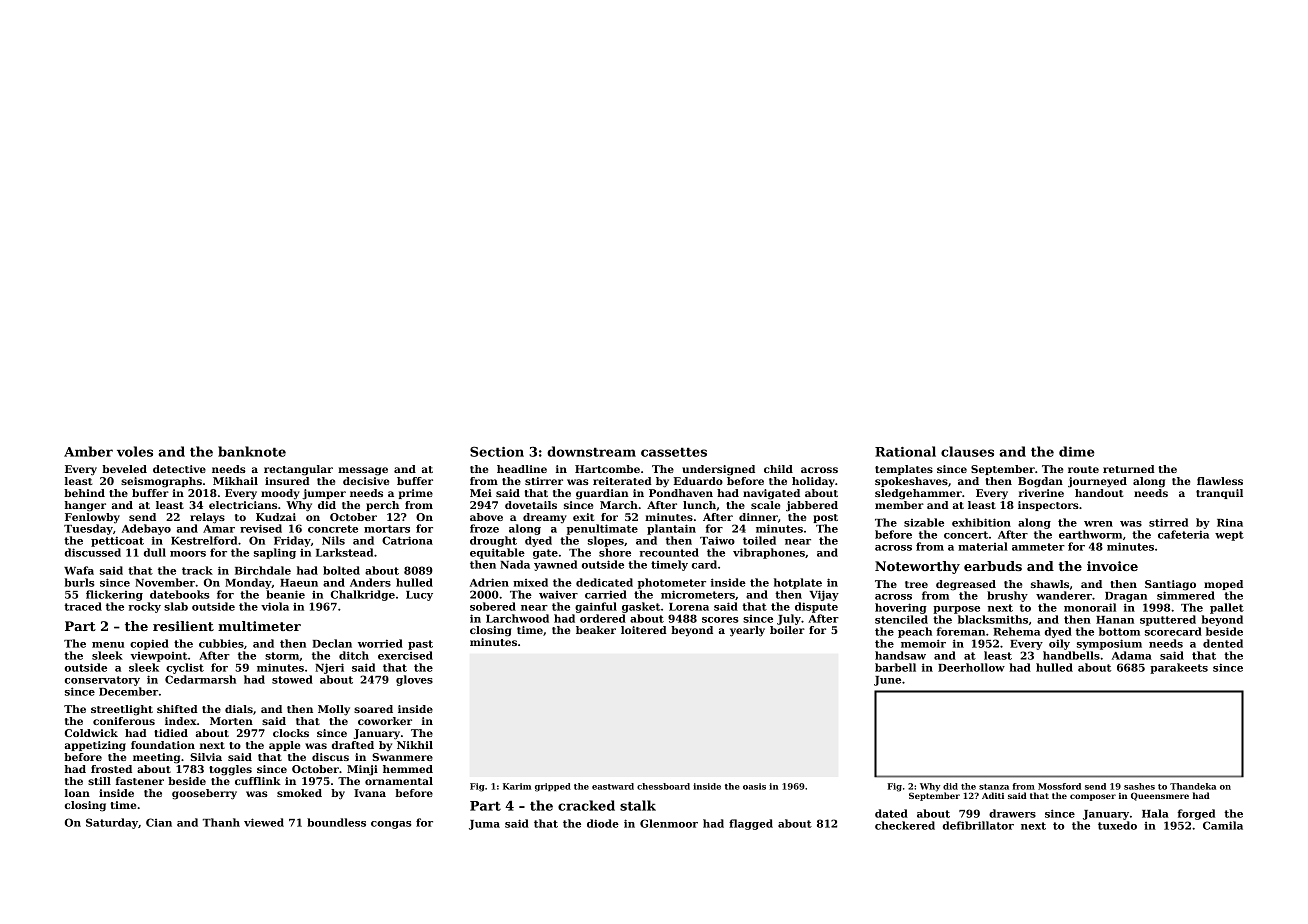 The width and height of the screenshot is (1308, 924). I want to click on gloves, so click(414, 680).
